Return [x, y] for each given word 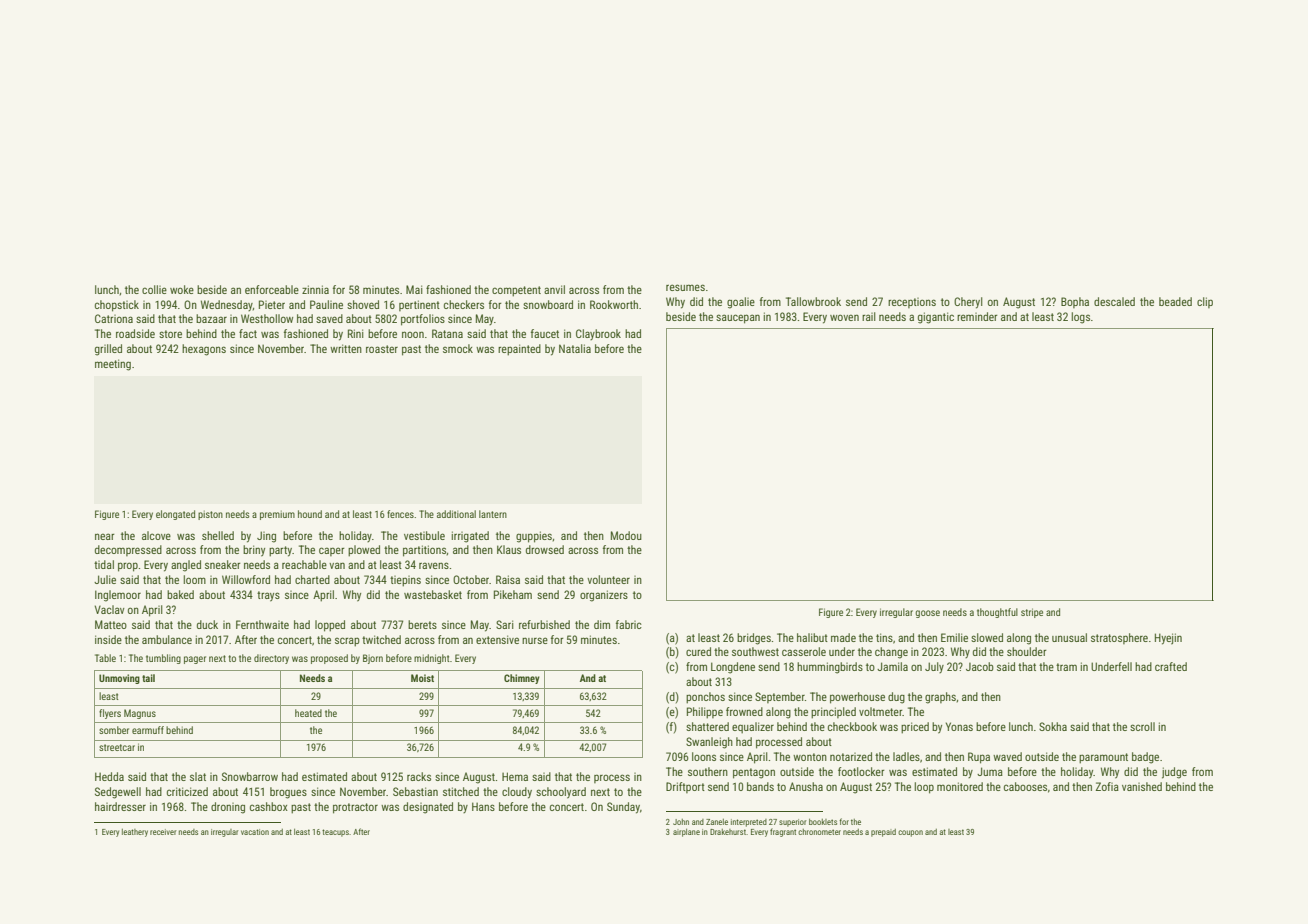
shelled [218, 535]
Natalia [575, 348]
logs [1080, 318]
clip [1205, 302]
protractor [355, 808]
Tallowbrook [813, 301]
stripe [1032, 613]
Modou [626, 535]
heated [308, 713]
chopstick [117, 306]
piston [210, 515]
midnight [432, 659]
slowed [987, 637]
